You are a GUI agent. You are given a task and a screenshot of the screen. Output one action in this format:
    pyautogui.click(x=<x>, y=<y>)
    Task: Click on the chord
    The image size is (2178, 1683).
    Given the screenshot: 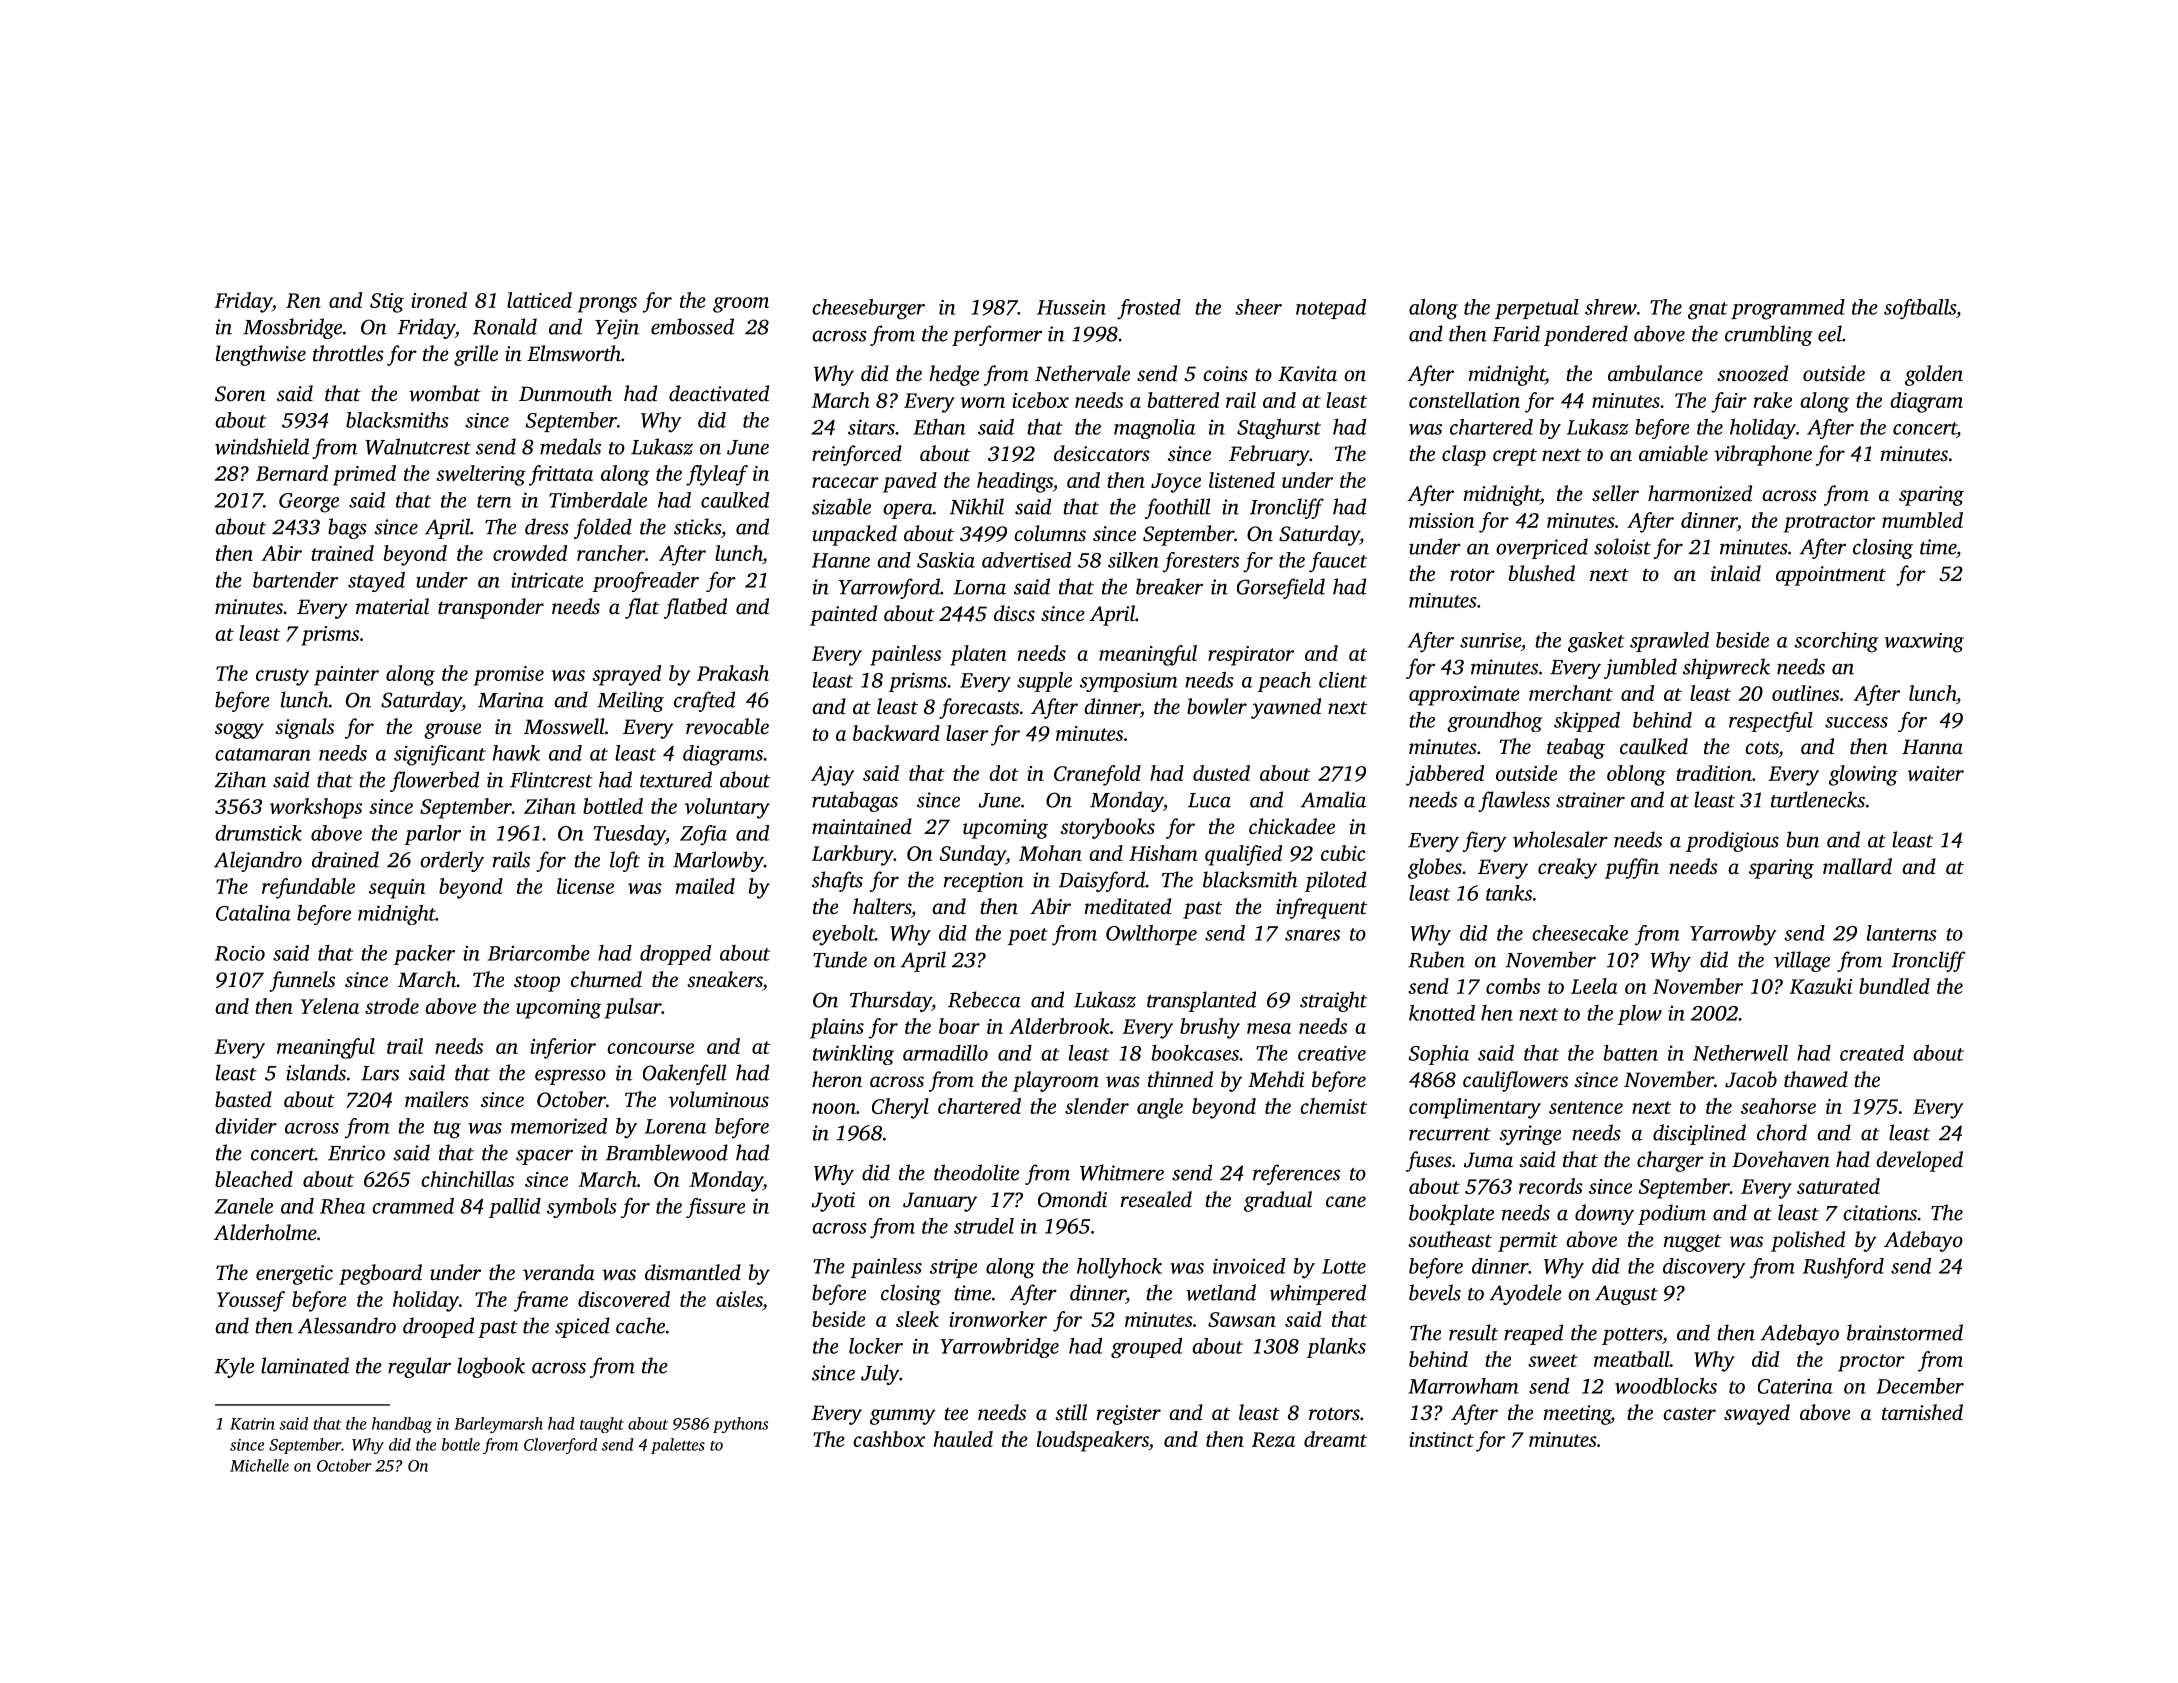 What is the action you would take?
    pyautogui.click(x=1782, y=1132)
